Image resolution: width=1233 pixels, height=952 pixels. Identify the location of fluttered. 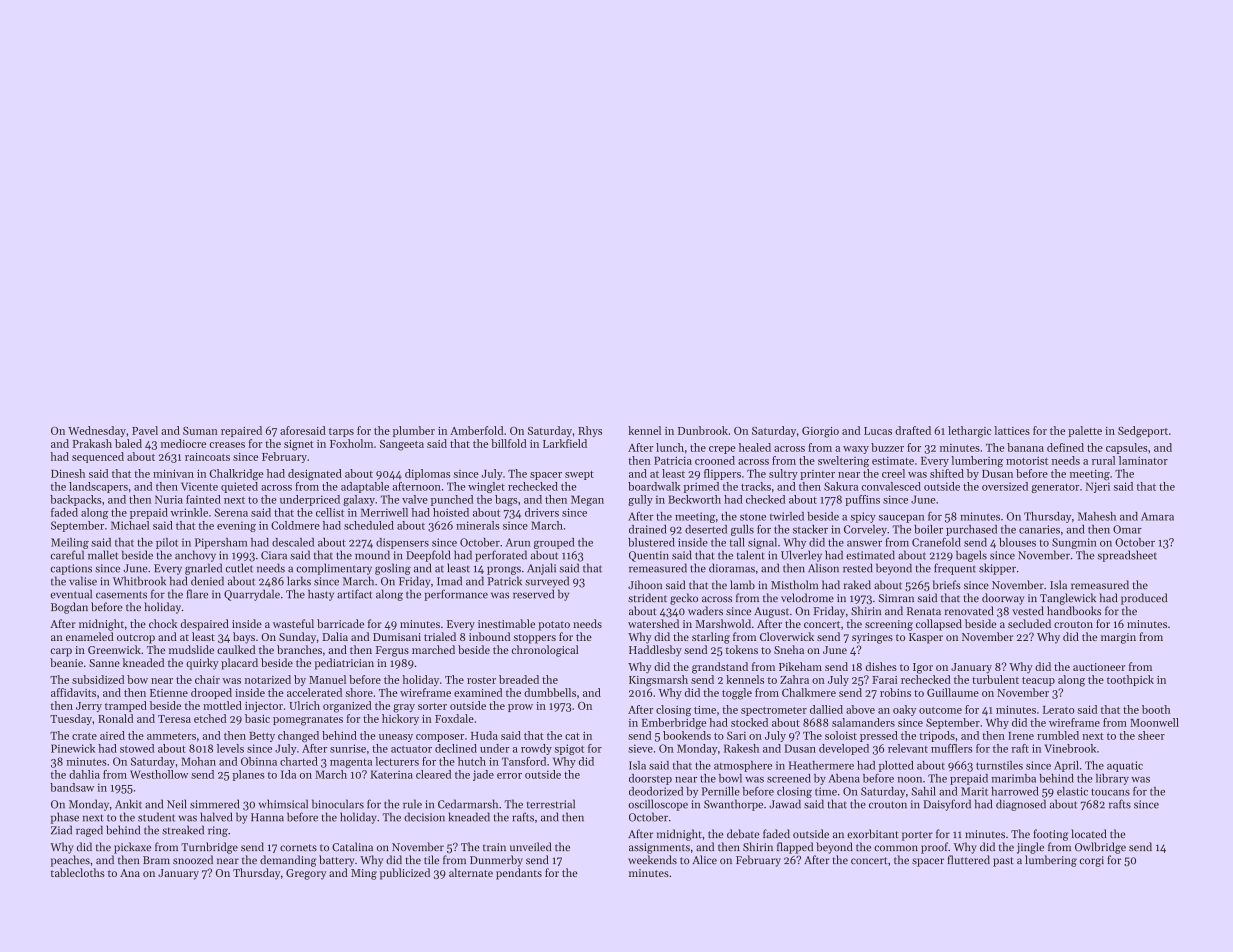
(969, 859).
